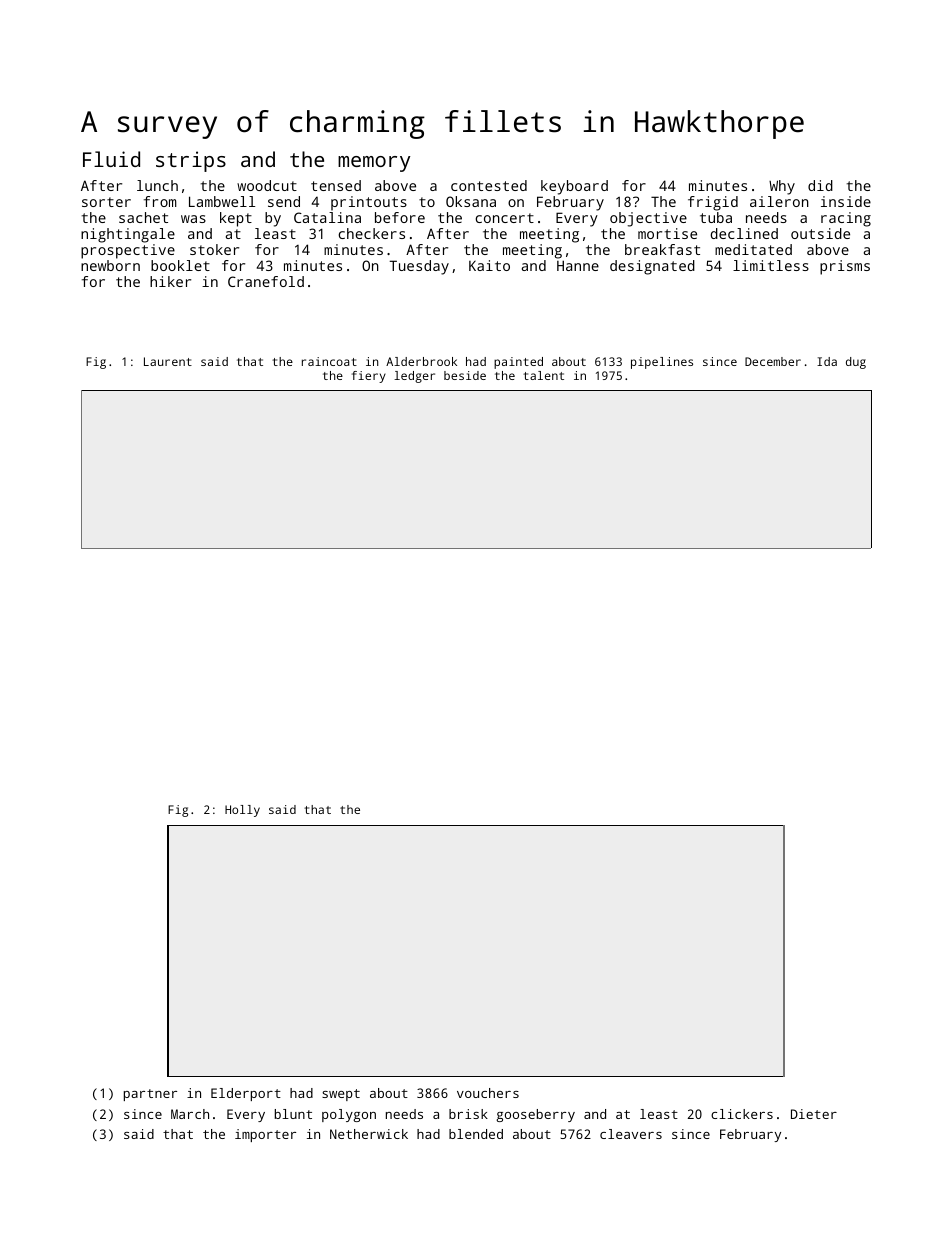 Image resolution: width=952 pixels, height=1233 pixels. I want to click on talent, so click(543, 375).
